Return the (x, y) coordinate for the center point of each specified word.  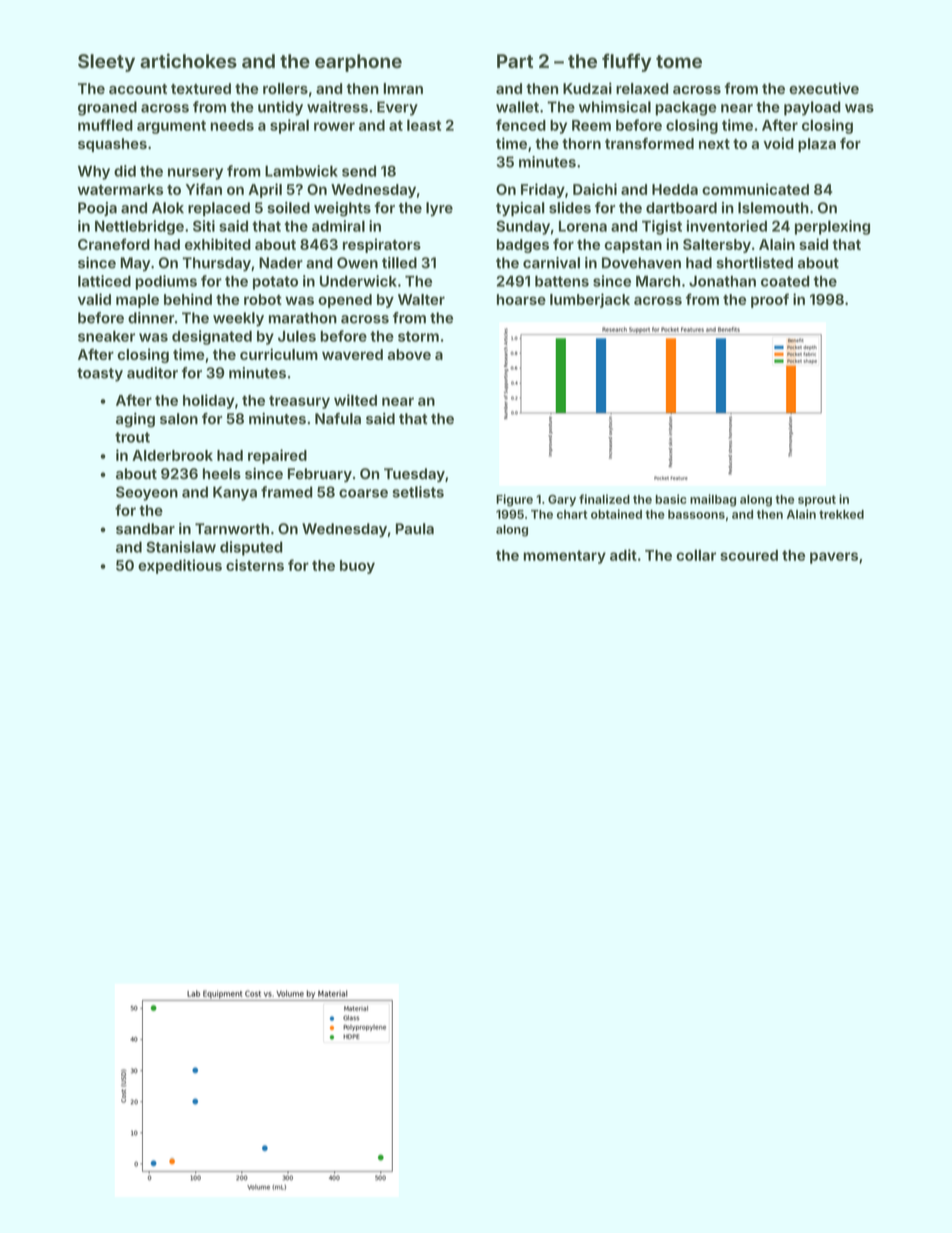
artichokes (188, 60)
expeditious (180, 566)
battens (562, 281)
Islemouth (773, 208)
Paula (415, 529)
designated (212, 337)
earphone (358, 63)
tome (679, 61)
